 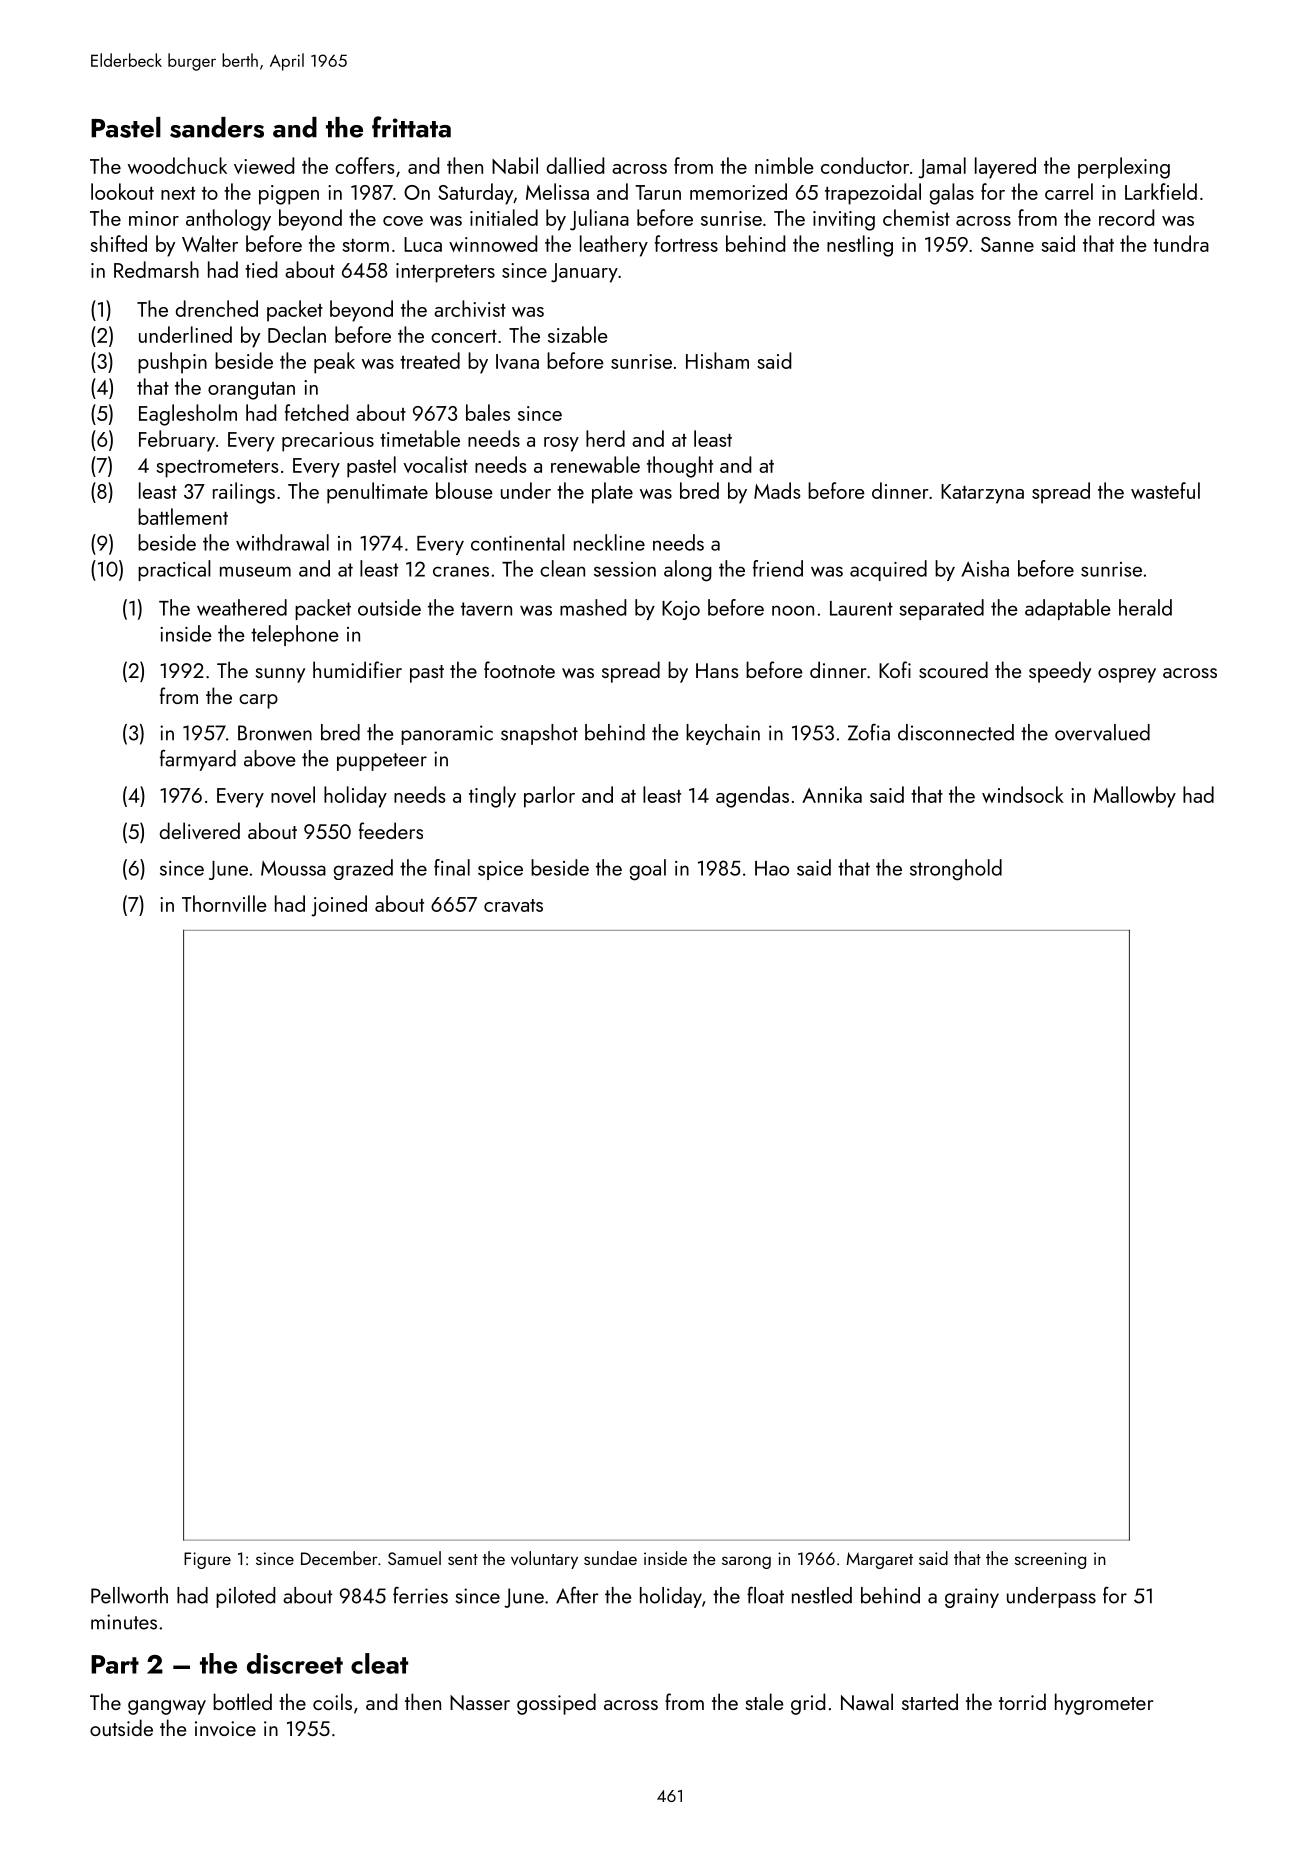 I want to click on museum, so click(x=255, y=571).
